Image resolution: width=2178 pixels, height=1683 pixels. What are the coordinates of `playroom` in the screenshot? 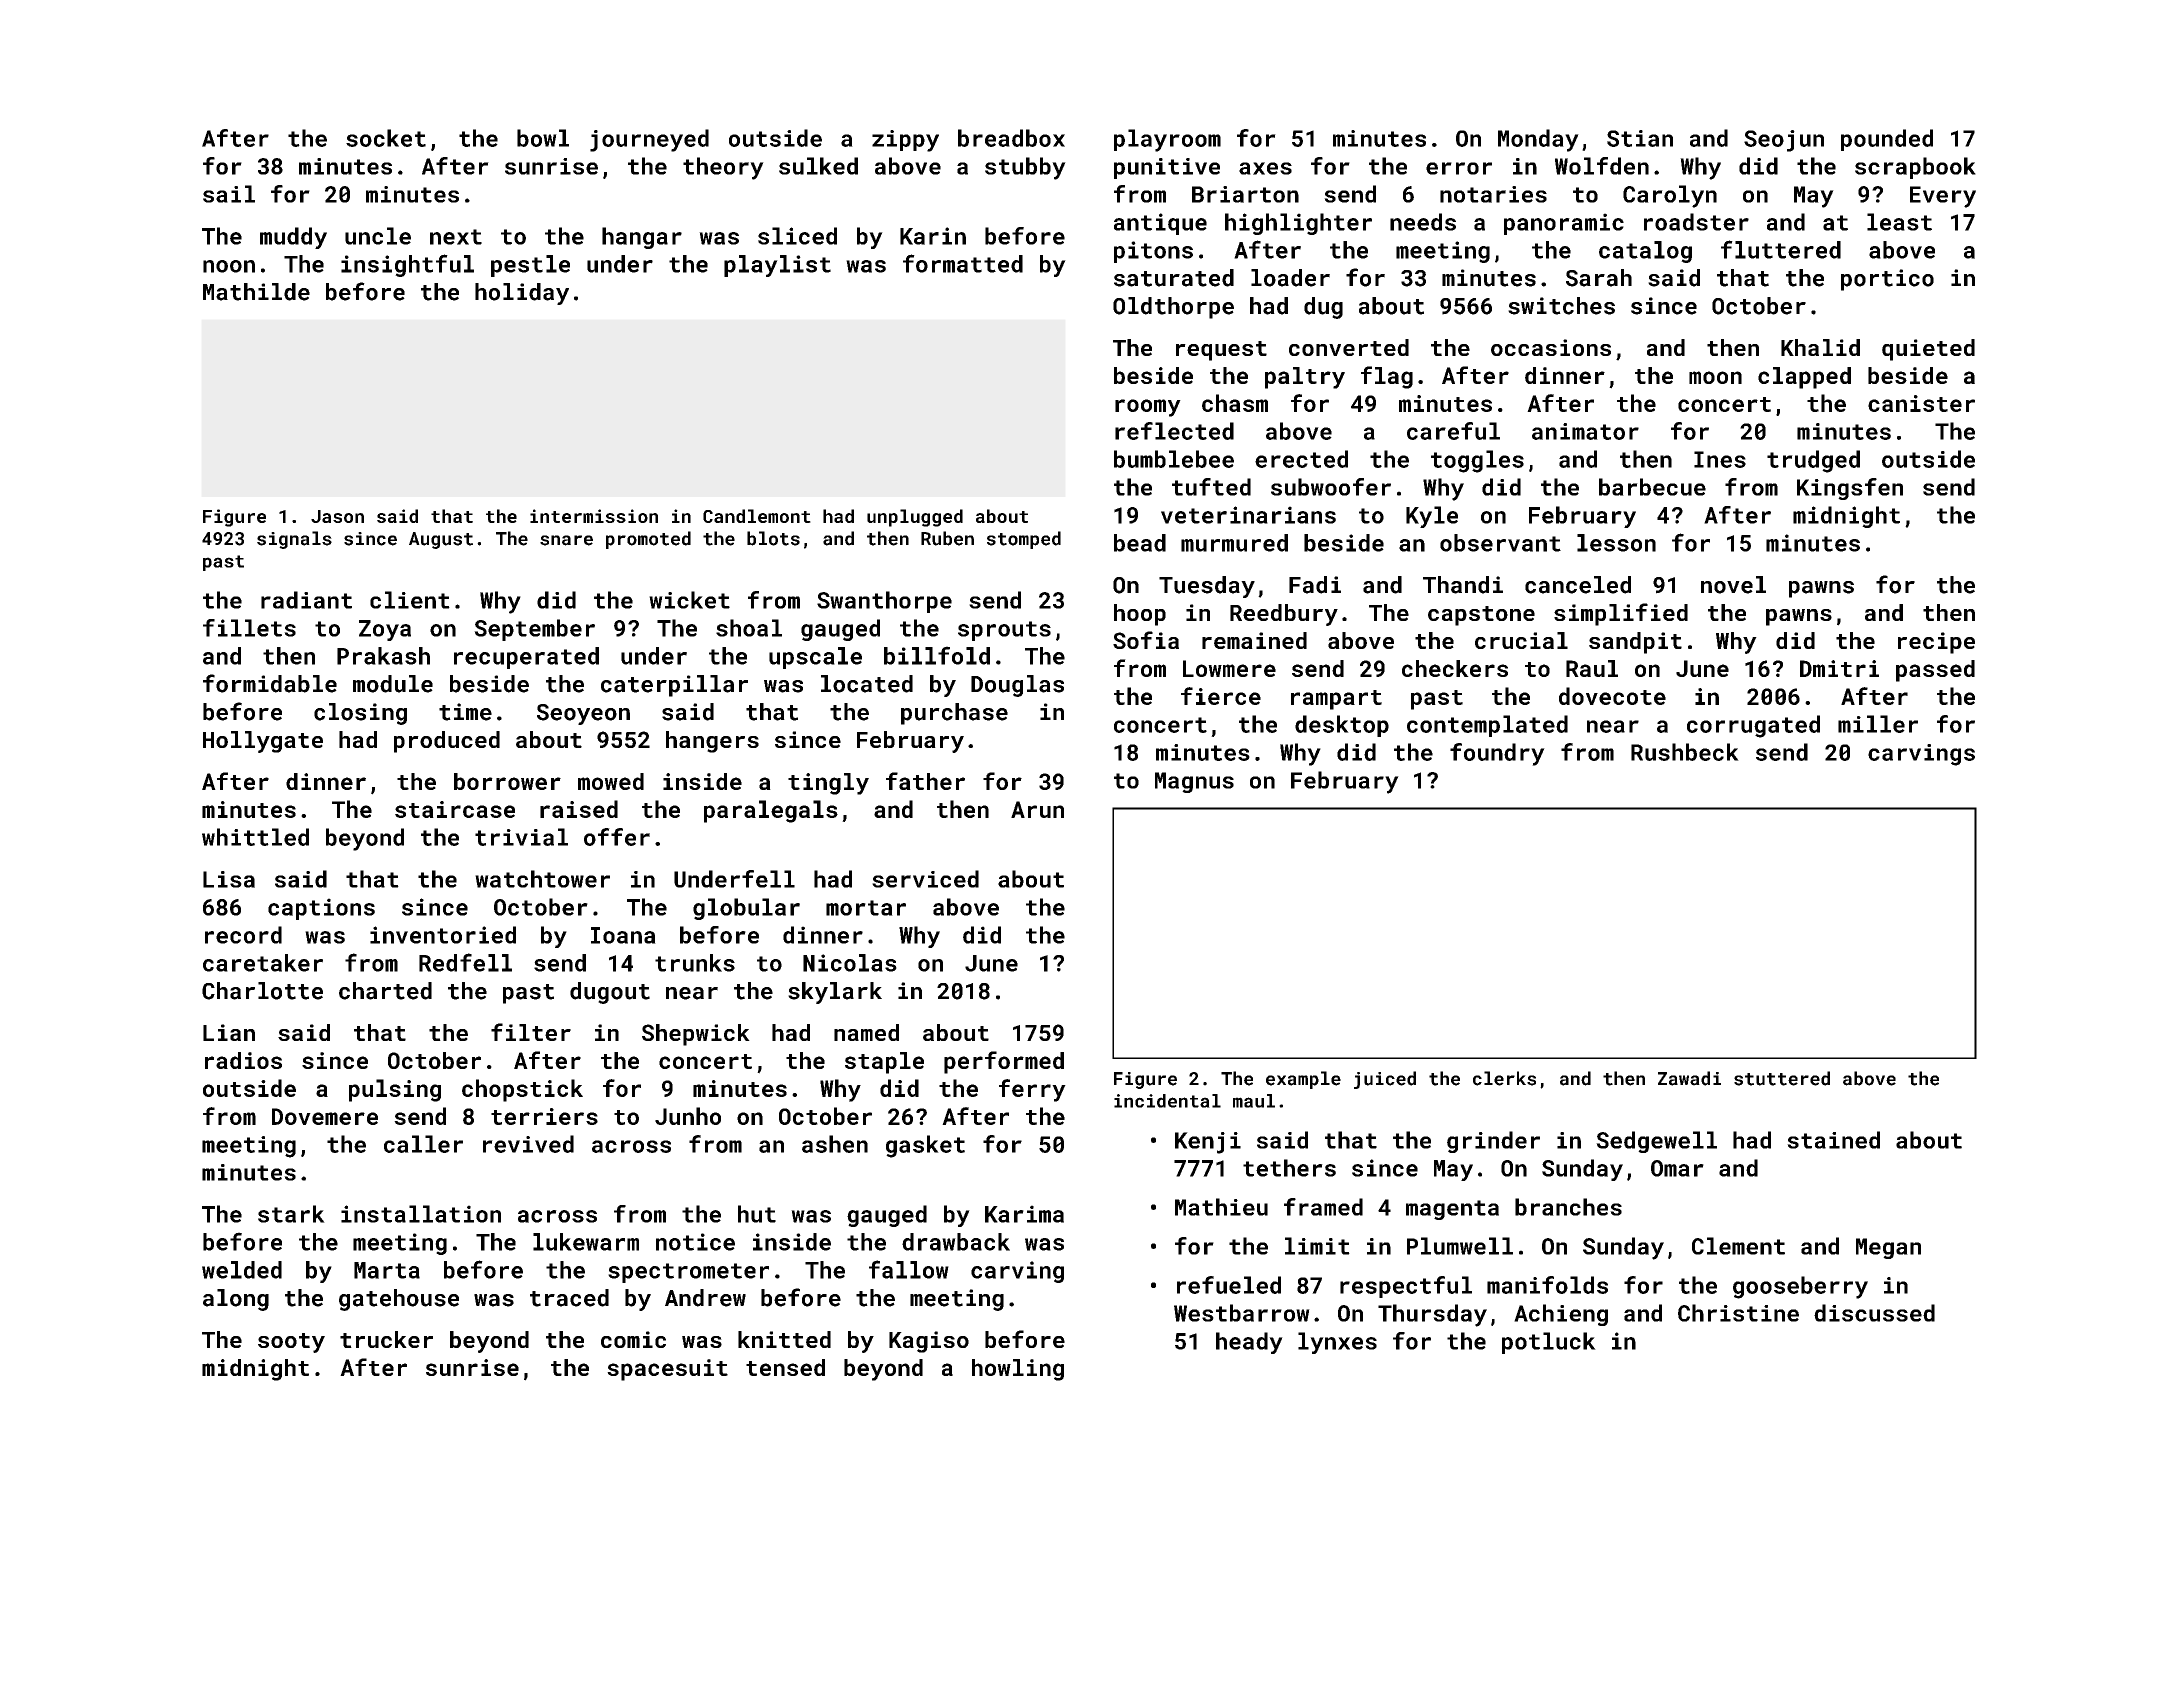 It's located at (1167, 140).
